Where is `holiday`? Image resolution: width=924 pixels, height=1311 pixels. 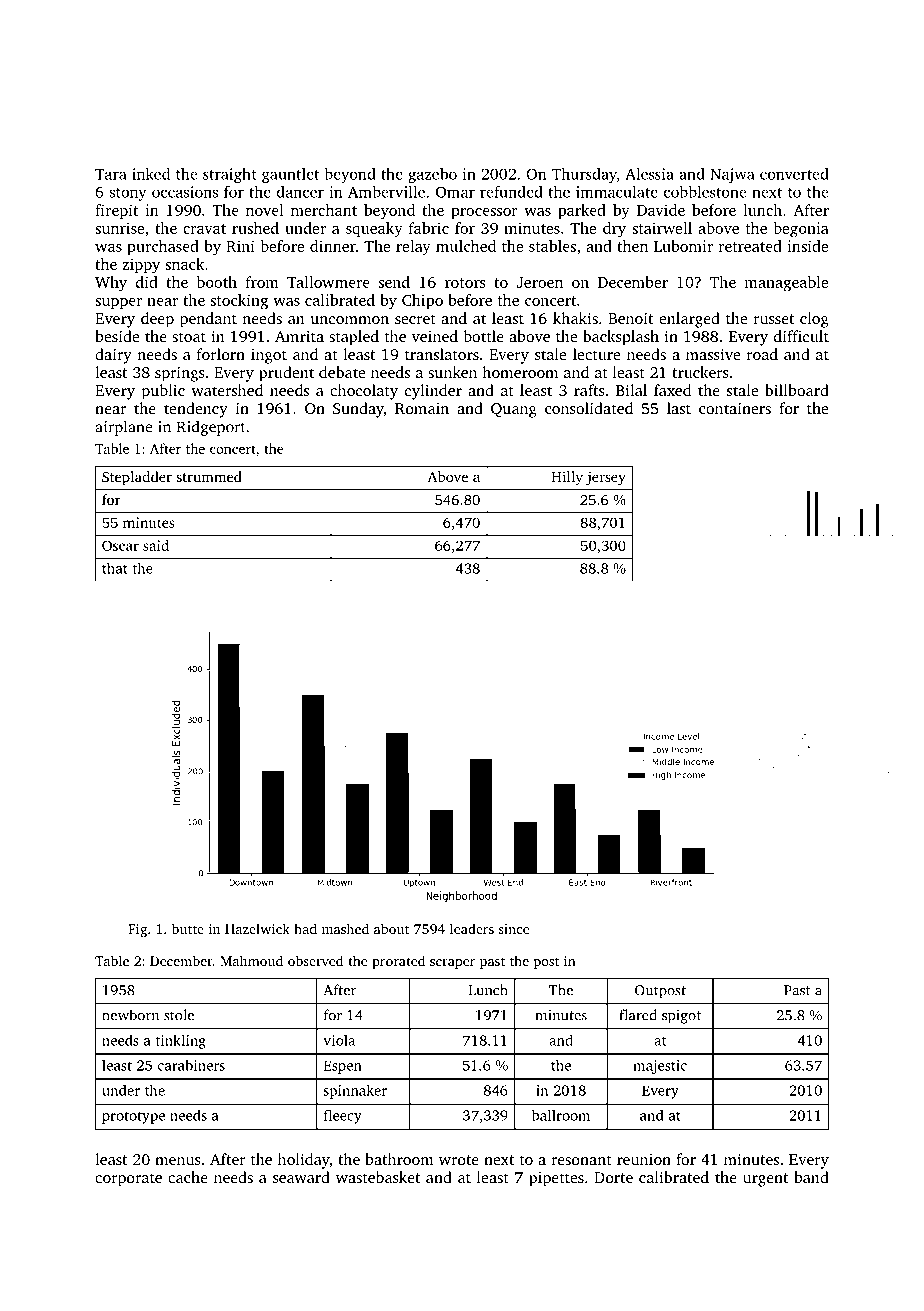
holiday is located at coordinates (304, 1161).
